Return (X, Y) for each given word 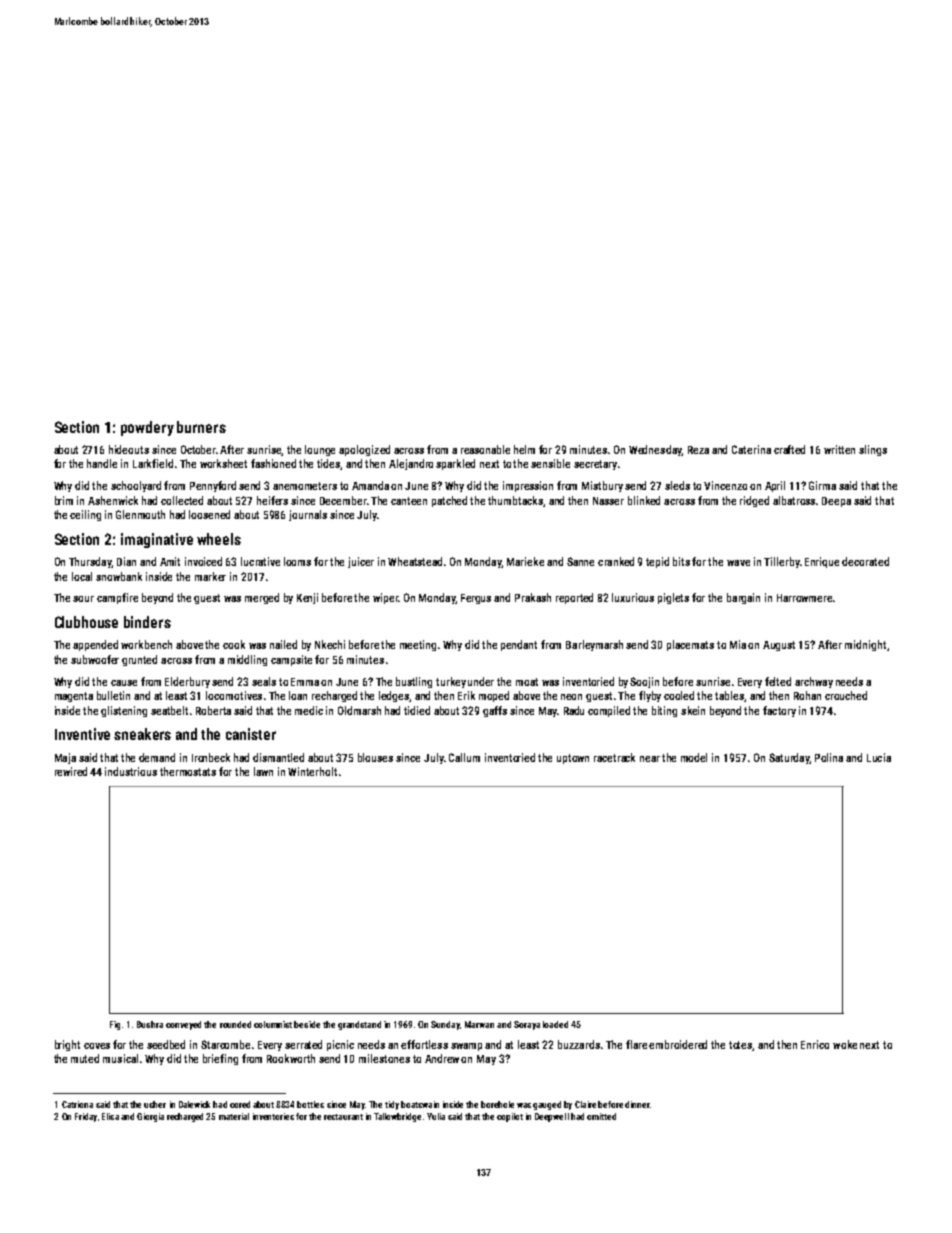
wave (738, 563)
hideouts (129, 449)
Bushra (150, 1024)
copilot (510, 1117)
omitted (601, 1116)
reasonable (485, 449)
